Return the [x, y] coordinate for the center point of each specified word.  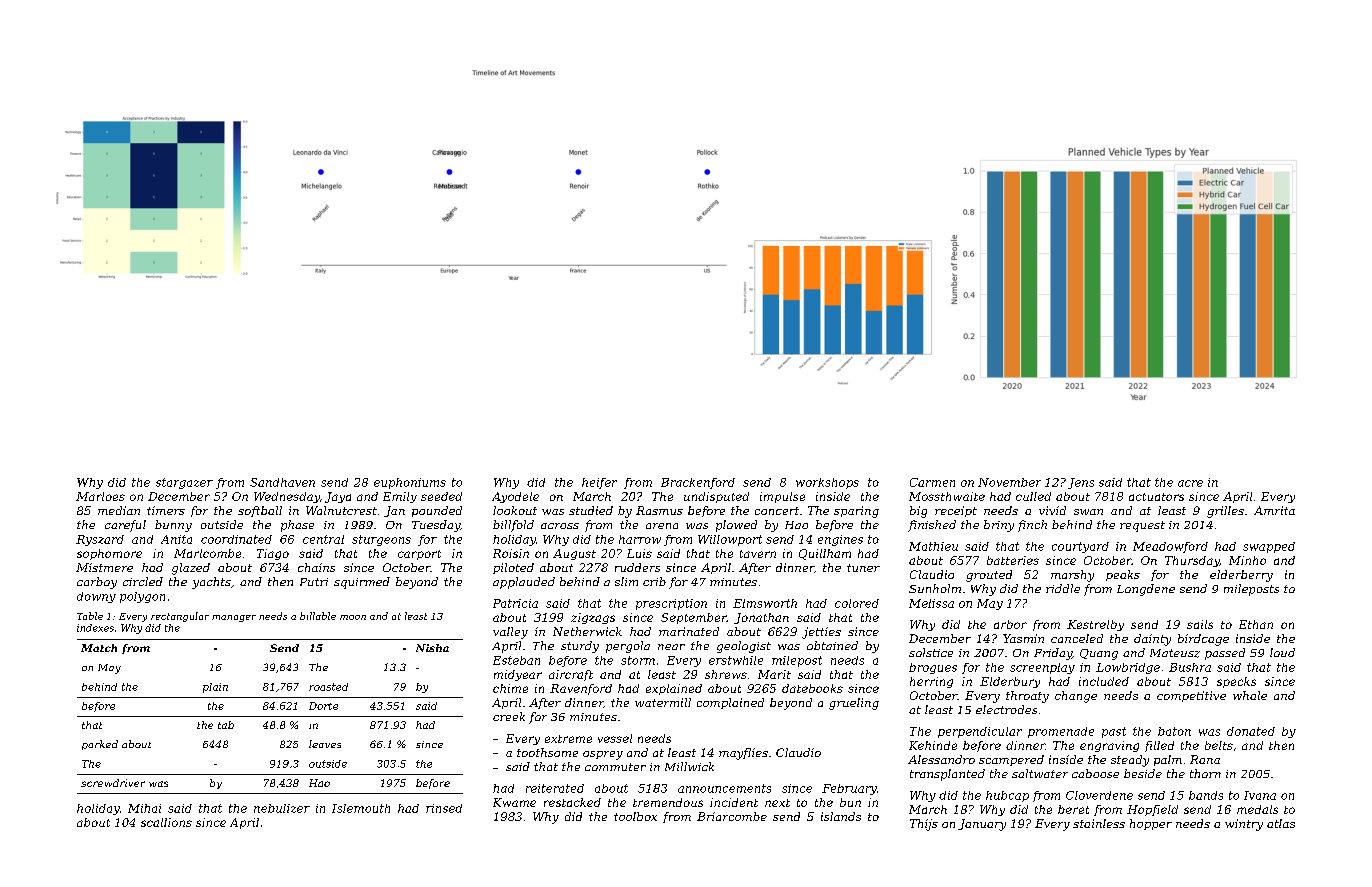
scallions [166, 822]
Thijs [924, 825]
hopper [1151, 824]
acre [1190, 483]
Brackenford [698, 483]
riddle [1063, 588]
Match [99, 648]
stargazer [184, 483]
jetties [821, 633]
